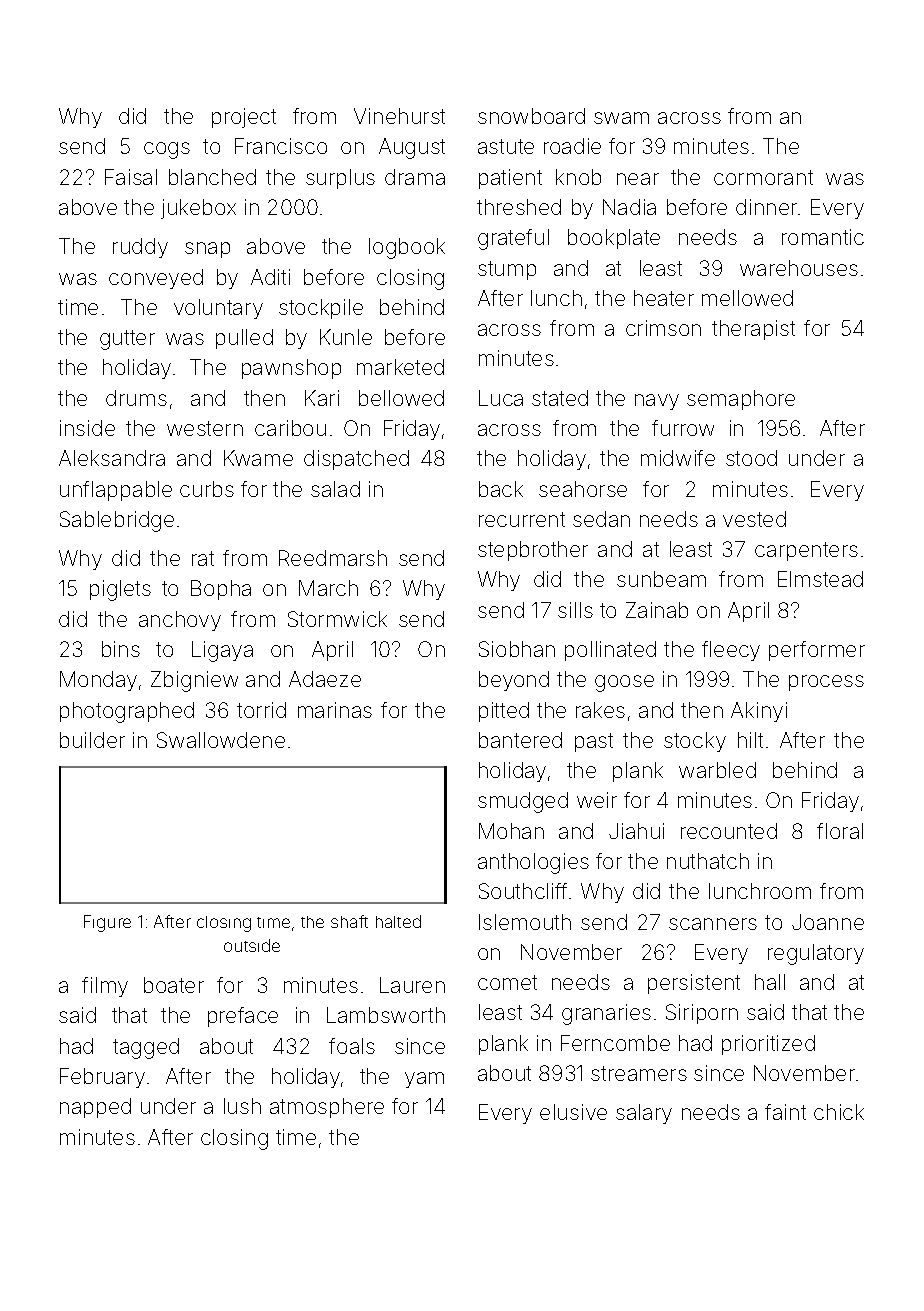 The width and height of the document is (924, 1311). What do you see at coordinates (614, 239) in the document?
I see `bookplate` at bounding box center [614, 239].
